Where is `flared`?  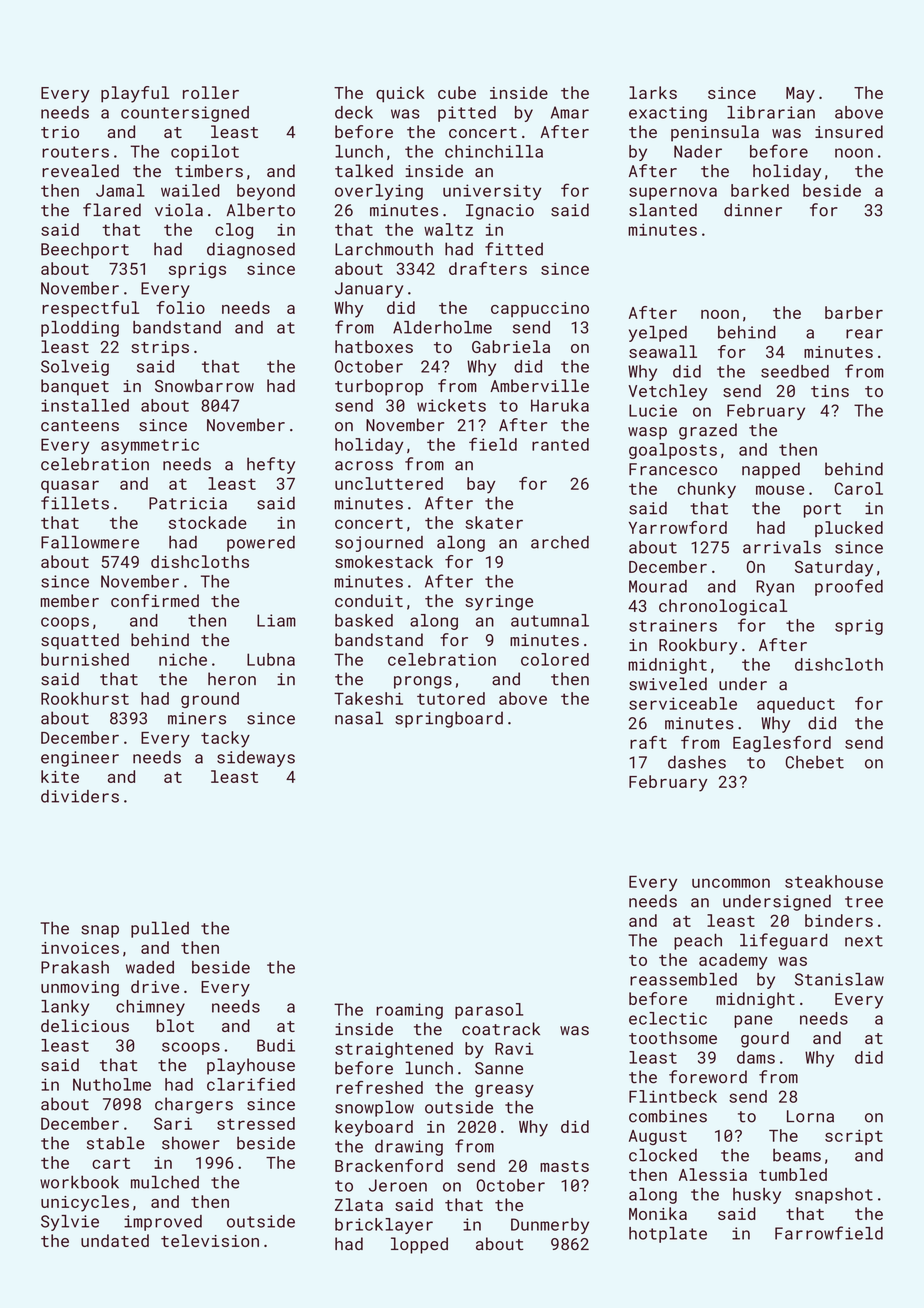 flared is located at coordinates (112, 210).
